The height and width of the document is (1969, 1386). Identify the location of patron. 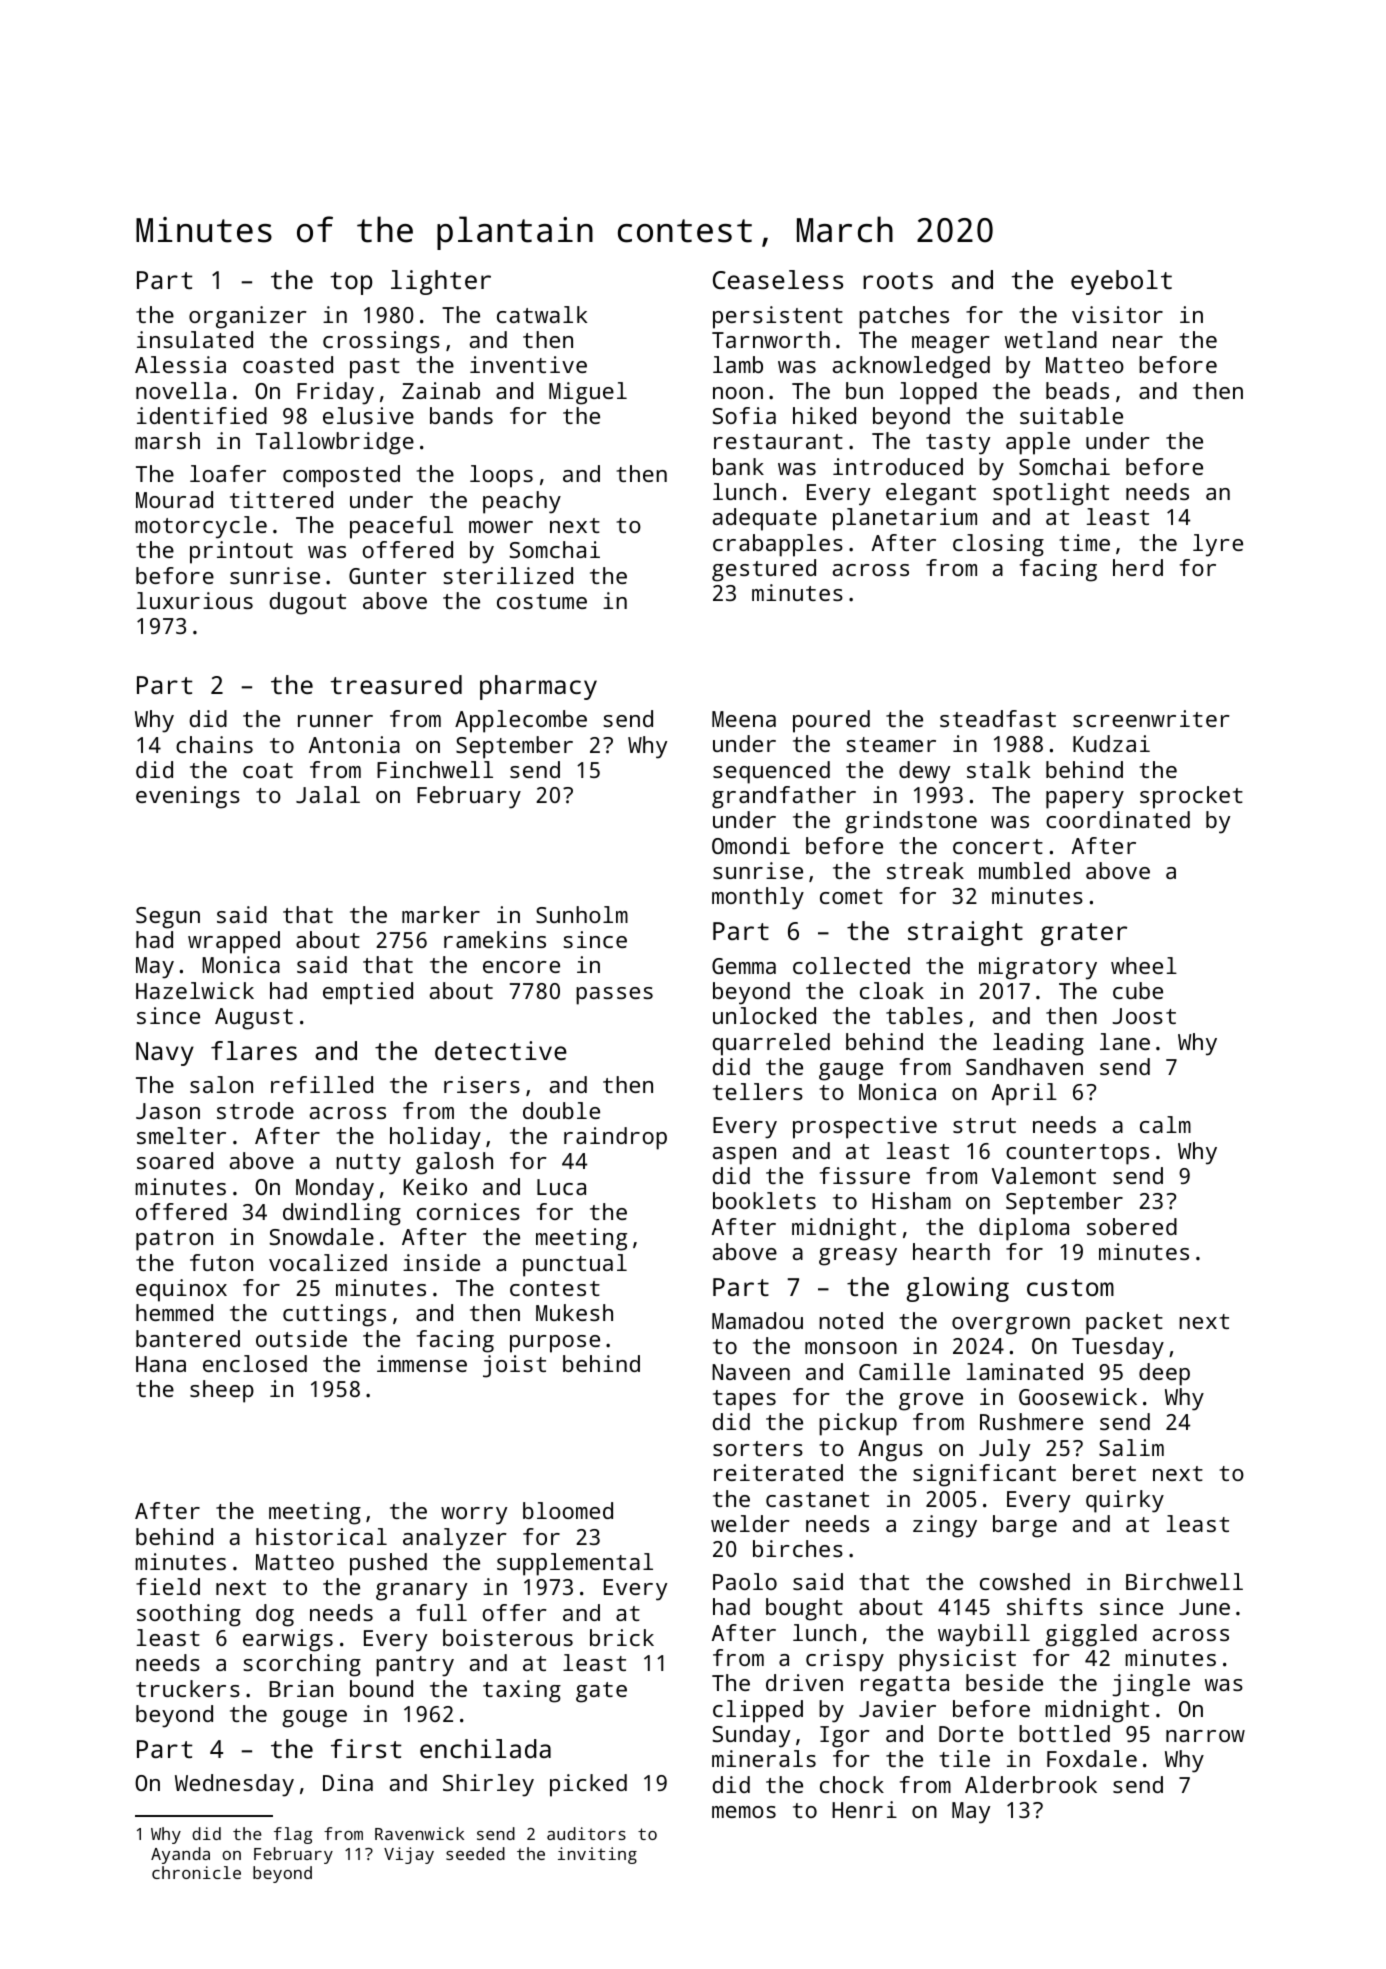
(174, 1240).
